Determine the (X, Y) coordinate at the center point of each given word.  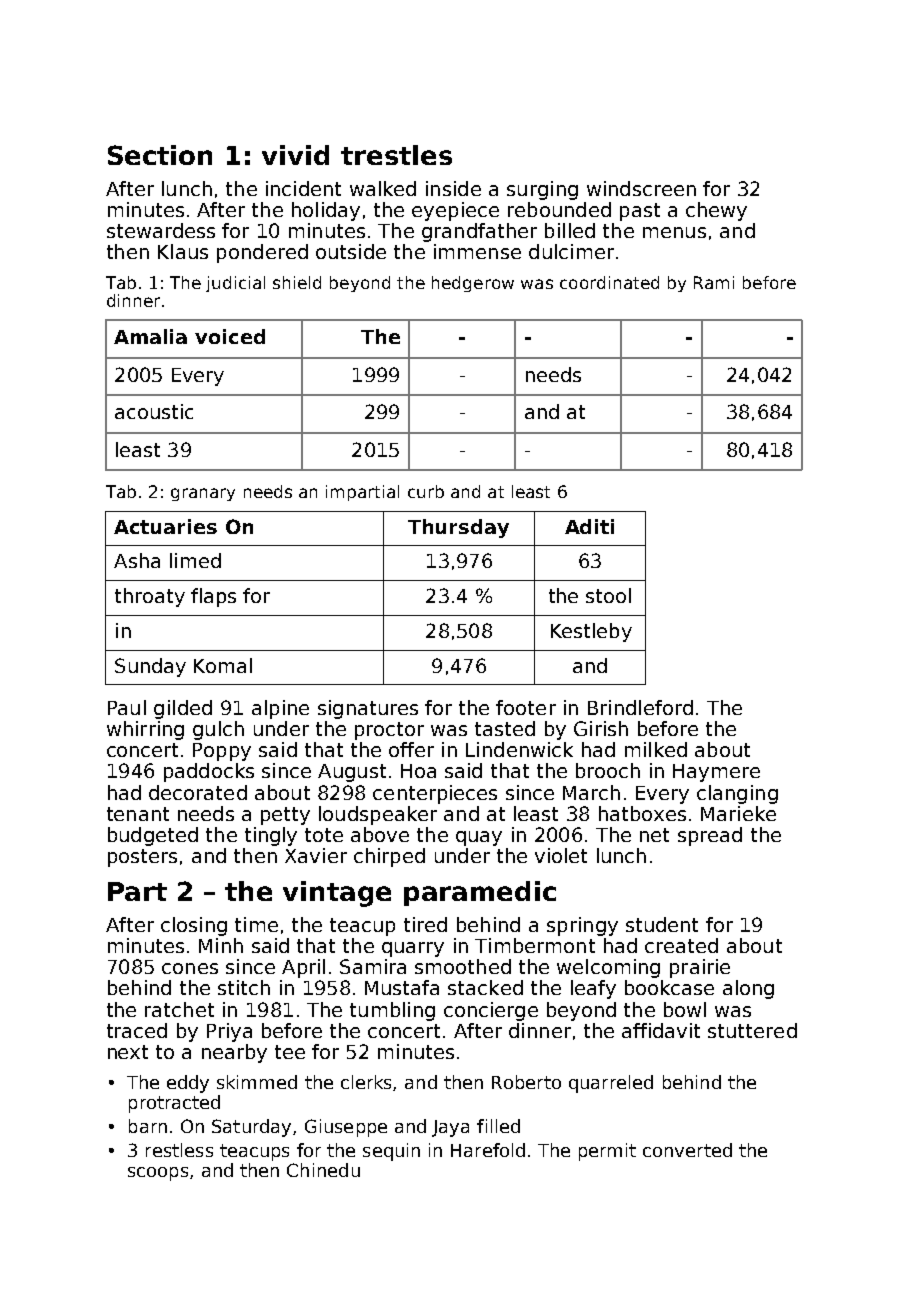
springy (582, 926)
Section (160, 155)
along (748, 989)
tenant (138, 814)
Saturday (251, 1128)
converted (687, 1150)
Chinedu (323, 1170)
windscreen (641, 188)
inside (453, 188)
